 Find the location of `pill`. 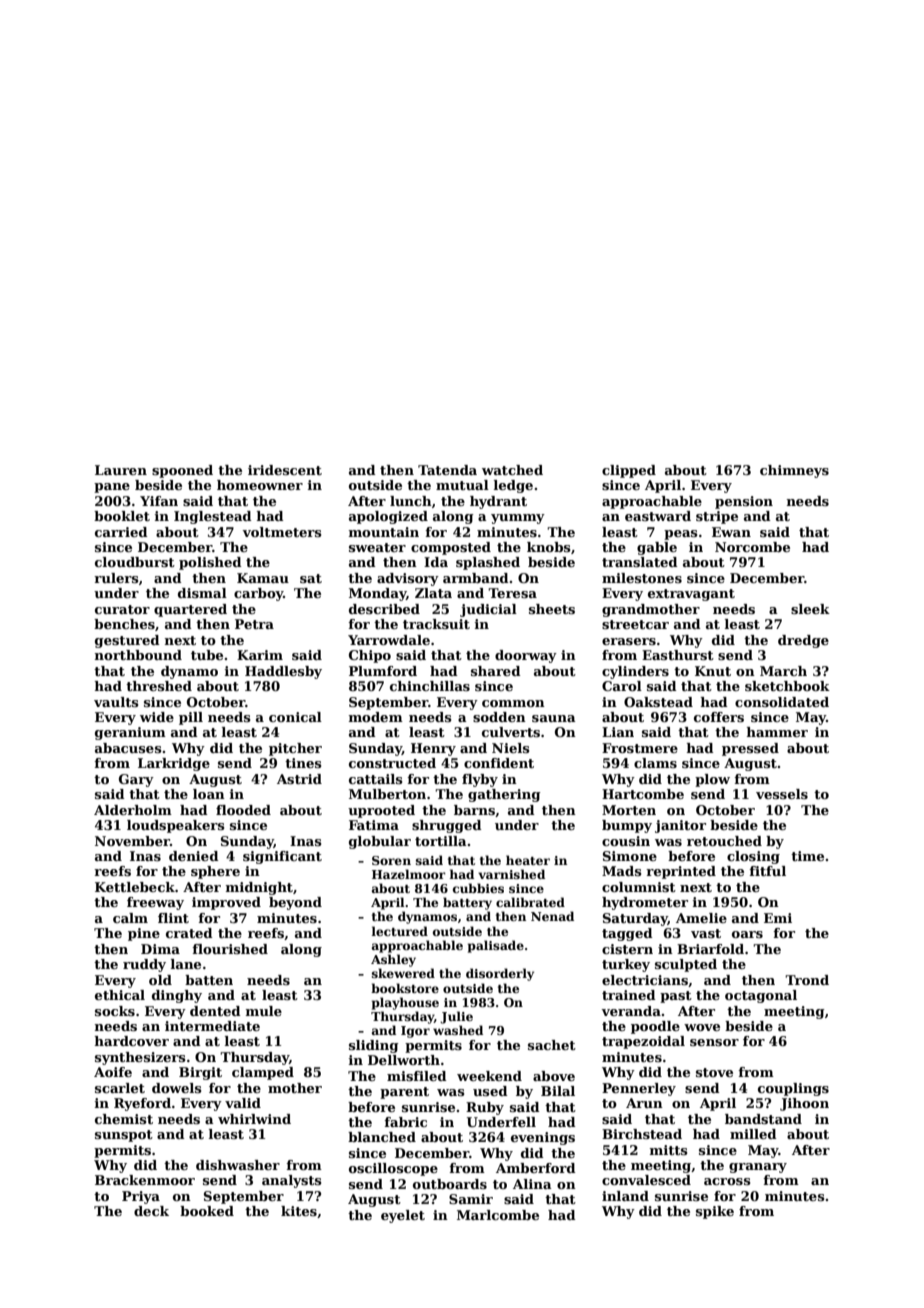

pill is located at coordinates (191, 718).
